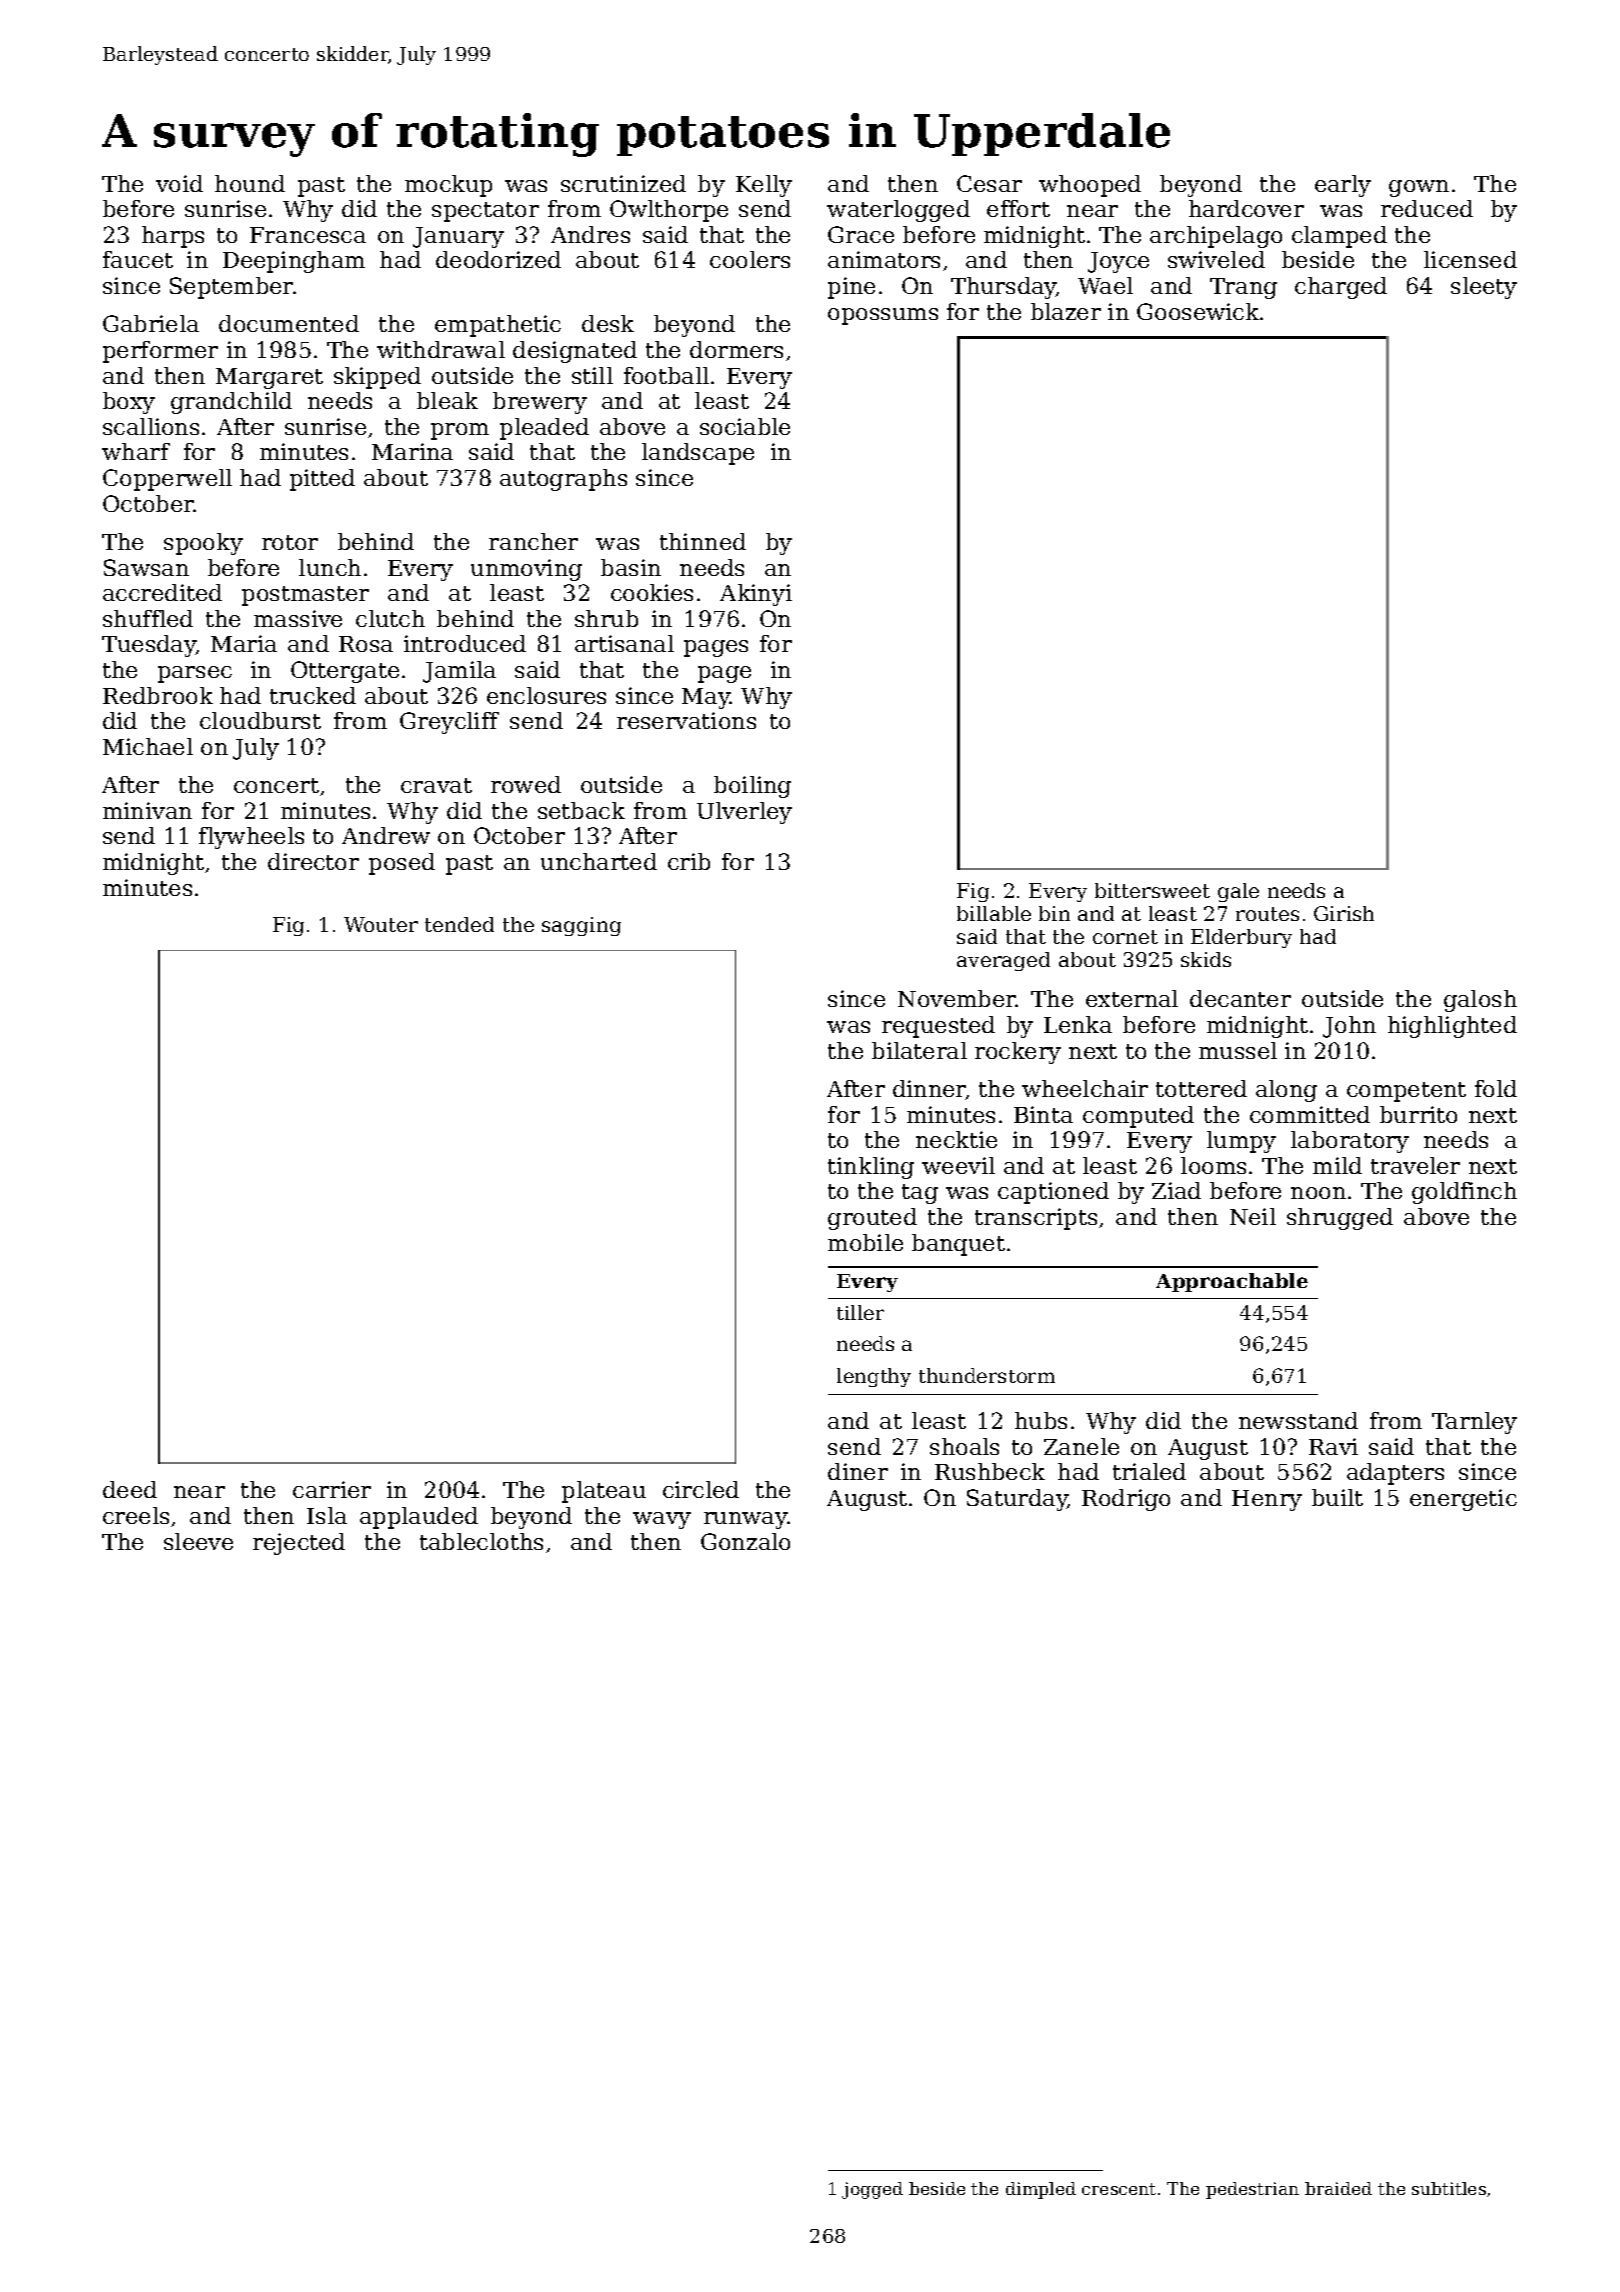 This page has height=2292, width=1620. I want to click on mobile, so click(865, 1242).
